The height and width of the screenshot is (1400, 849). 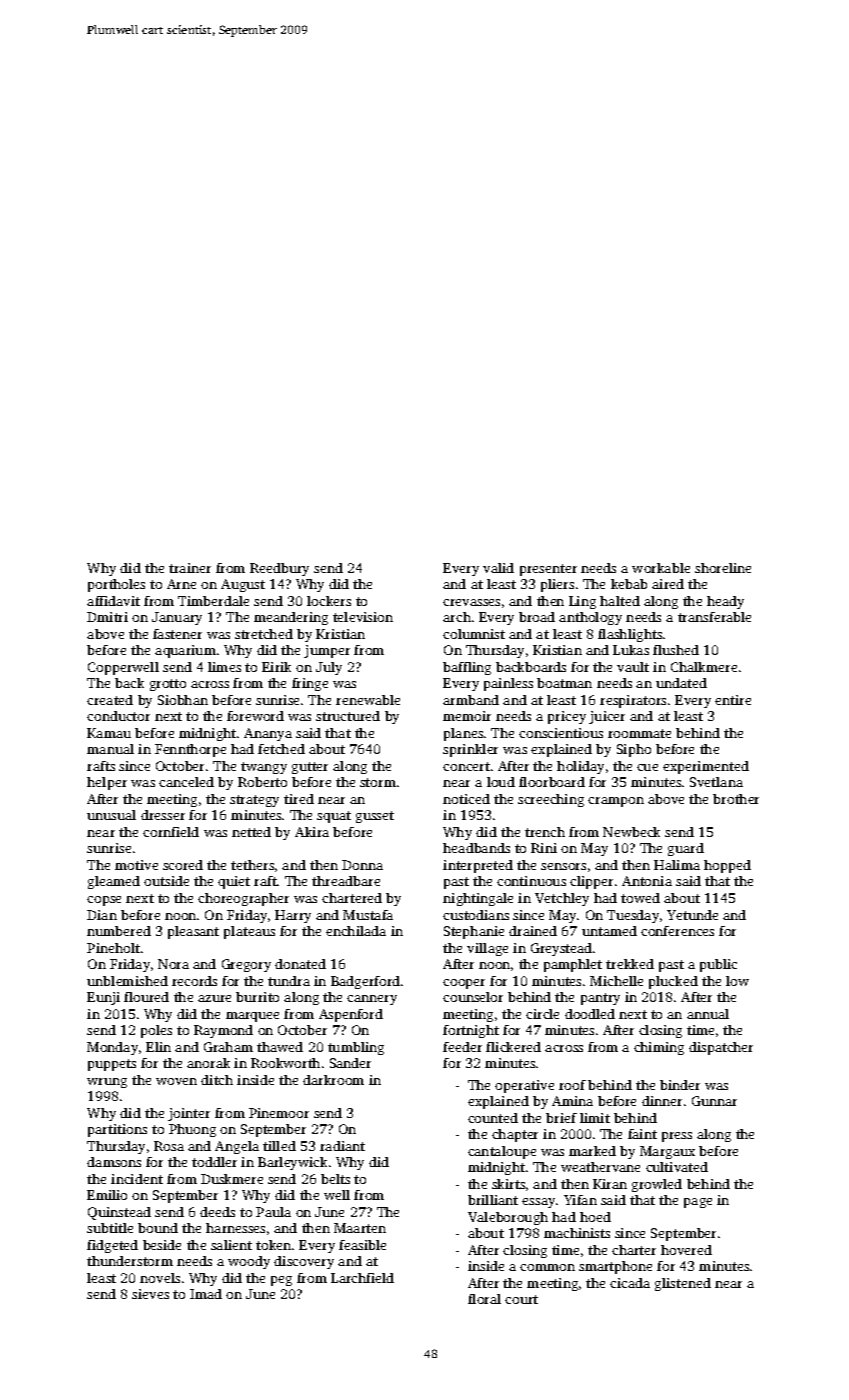 What do you see at coordinates (363, 617) in the screenshot?
I see `television` at bounding box center [363, 617].
